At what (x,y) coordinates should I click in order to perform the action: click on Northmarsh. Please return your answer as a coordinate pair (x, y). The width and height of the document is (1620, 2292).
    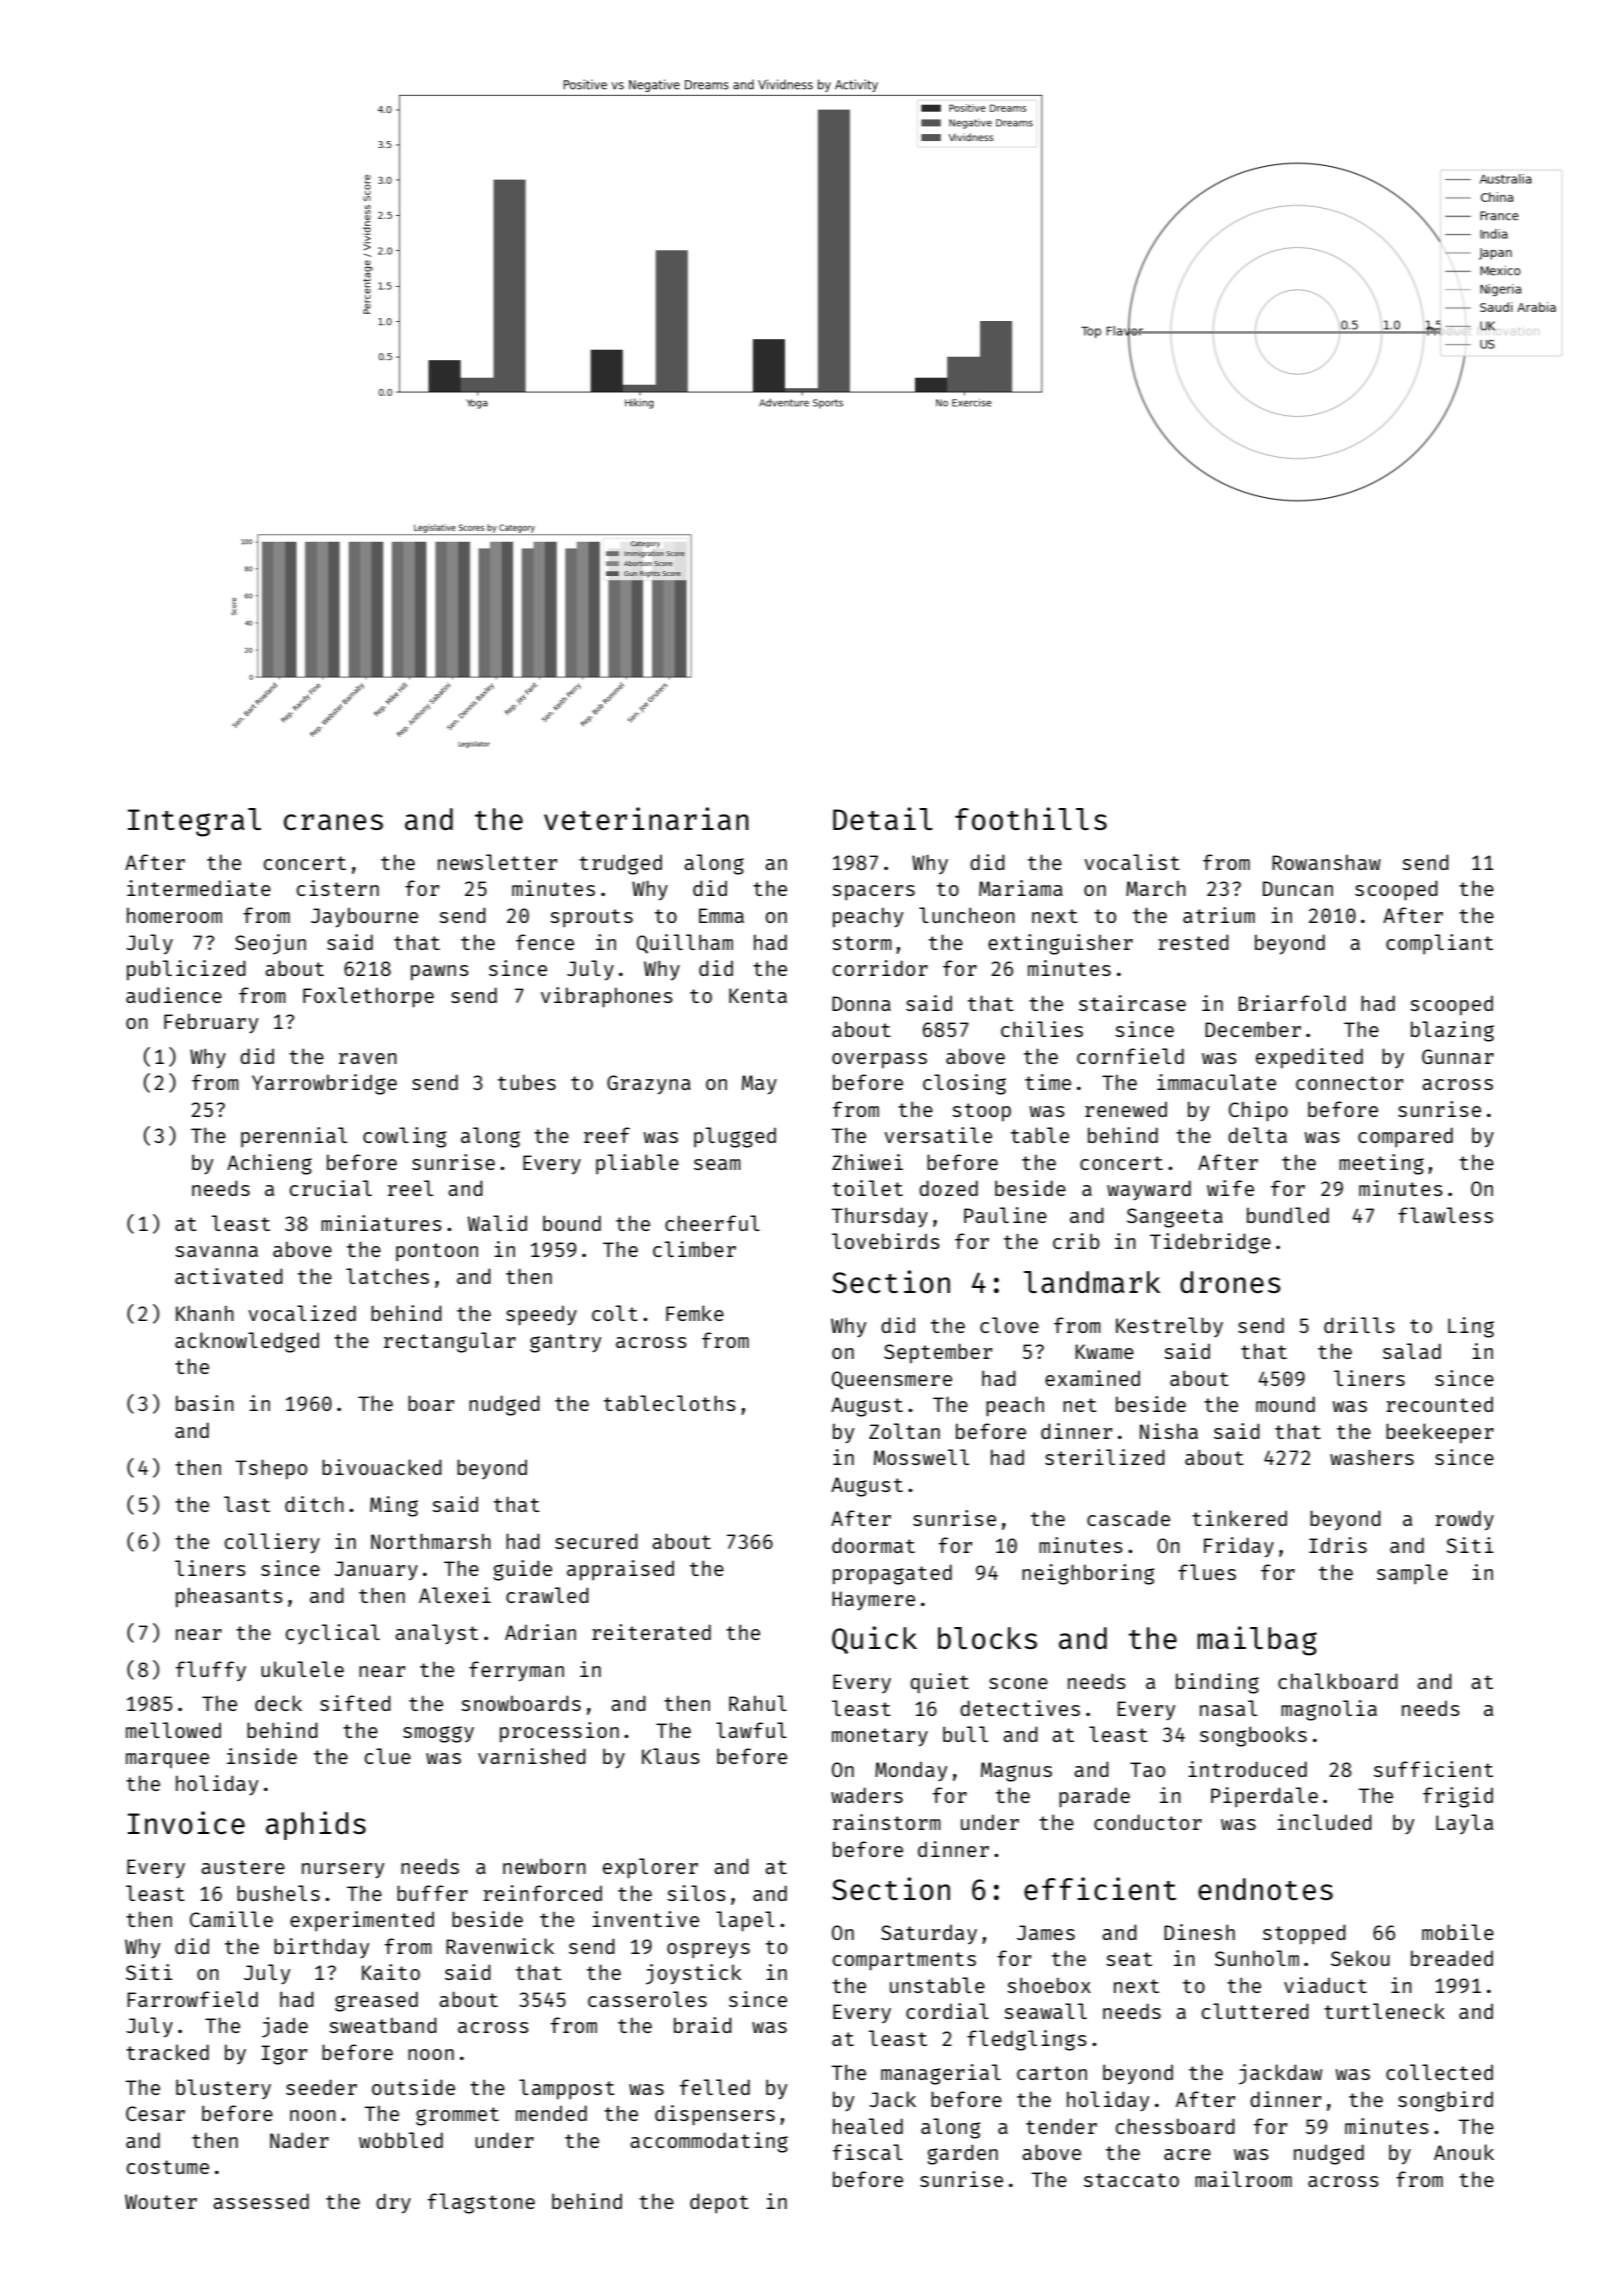
    Looking at the image, I should click on (431, 1541).
